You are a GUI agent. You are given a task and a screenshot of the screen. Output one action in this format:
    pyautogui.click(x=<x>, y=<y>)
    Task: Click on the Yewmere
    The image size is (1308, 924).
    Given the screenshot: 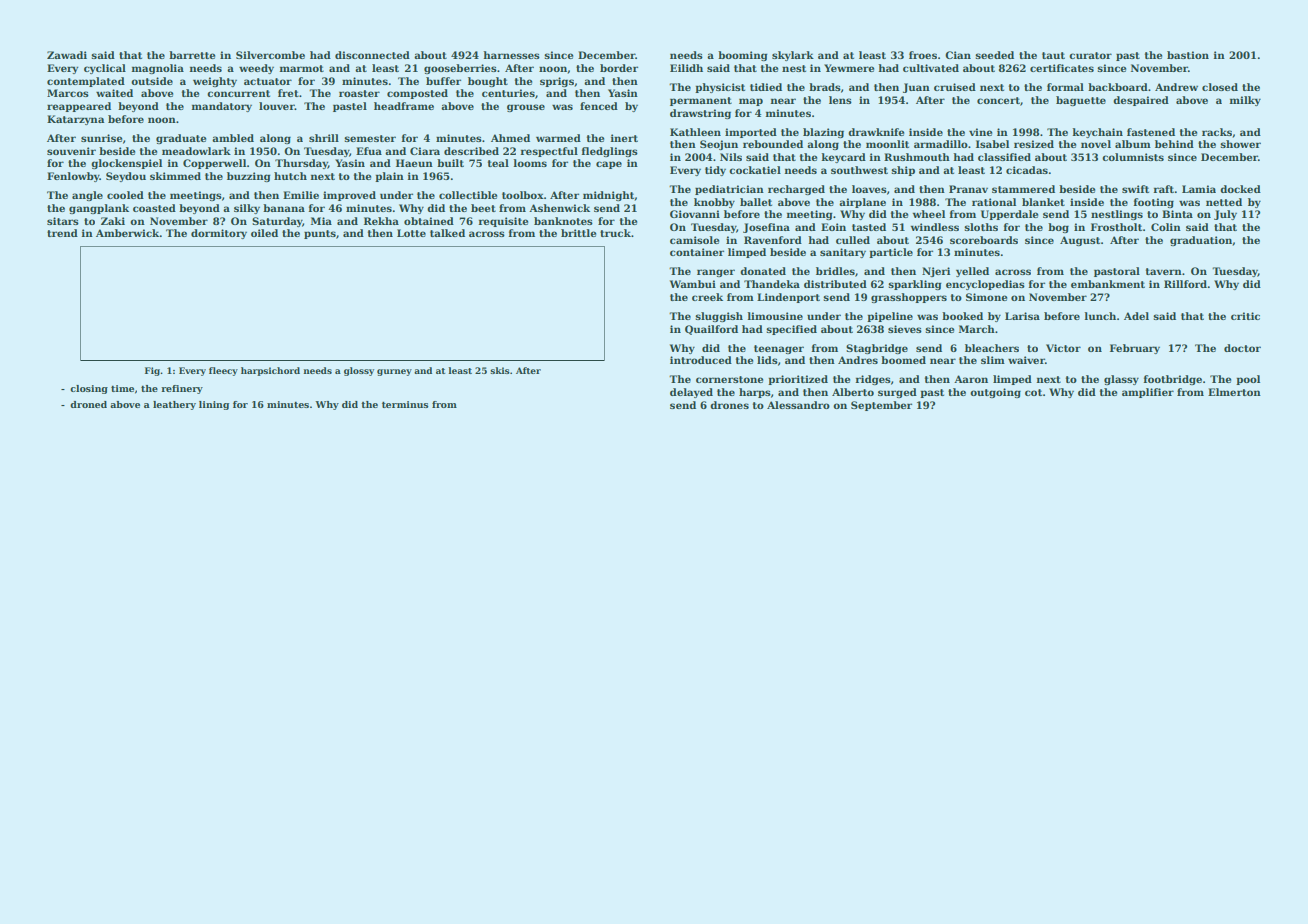 What is the action you would take?
    pyautogui.click(x=849, y=68)
